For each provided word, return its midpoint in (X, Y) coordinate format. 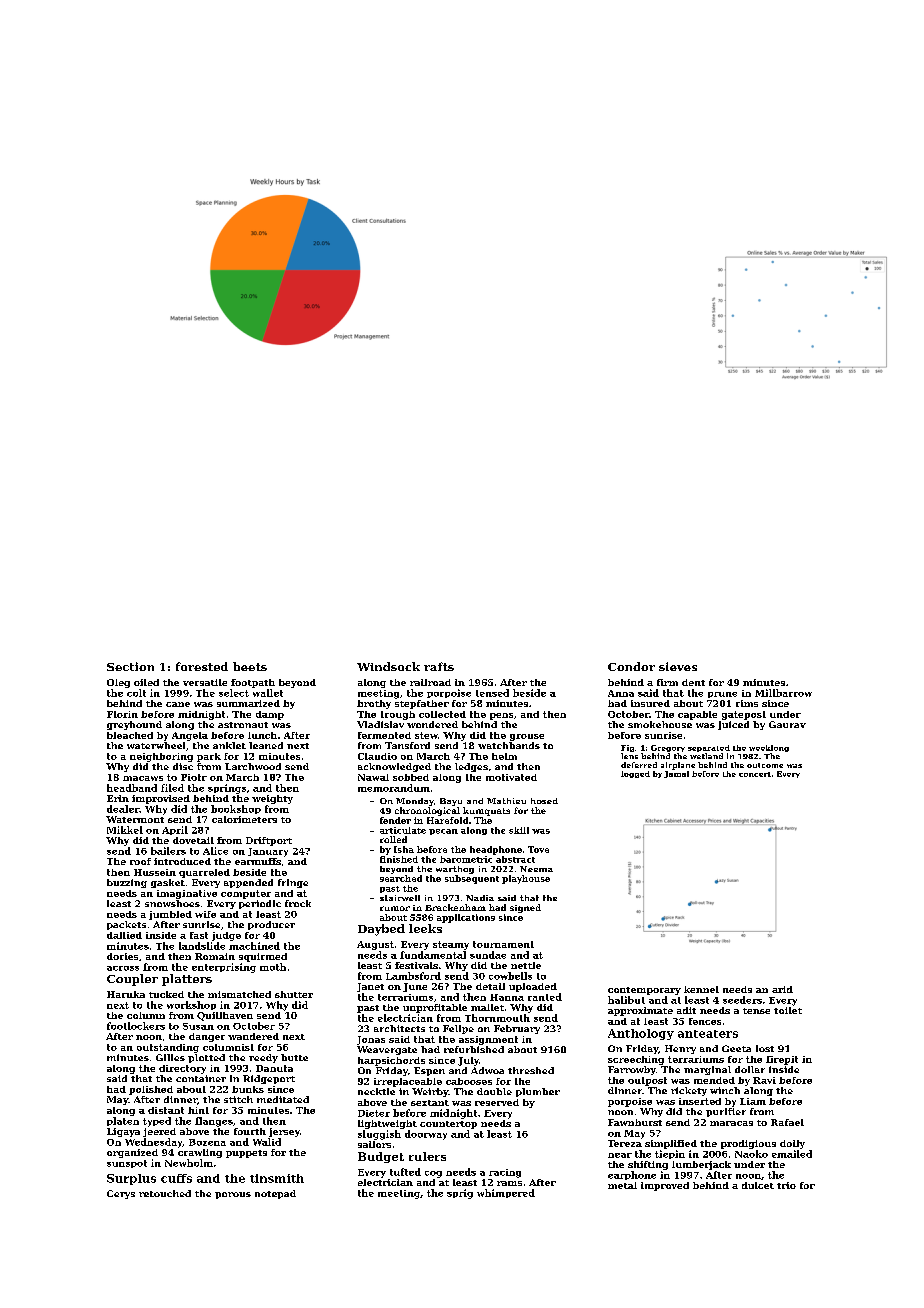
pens (501, 716)
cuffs (176, 1178)
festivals (416, 965)
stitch (238, 1099)
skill (519, 830)
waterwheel (156, 745)
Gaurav (787, 724)
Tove (538, 849)
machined (254, 946)
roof (140, 861)
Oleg (118, 683)
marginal (707, 1070)
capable (697, 715)
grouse (527, 737)
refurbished (474, 1049)
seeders (742, 1000)
